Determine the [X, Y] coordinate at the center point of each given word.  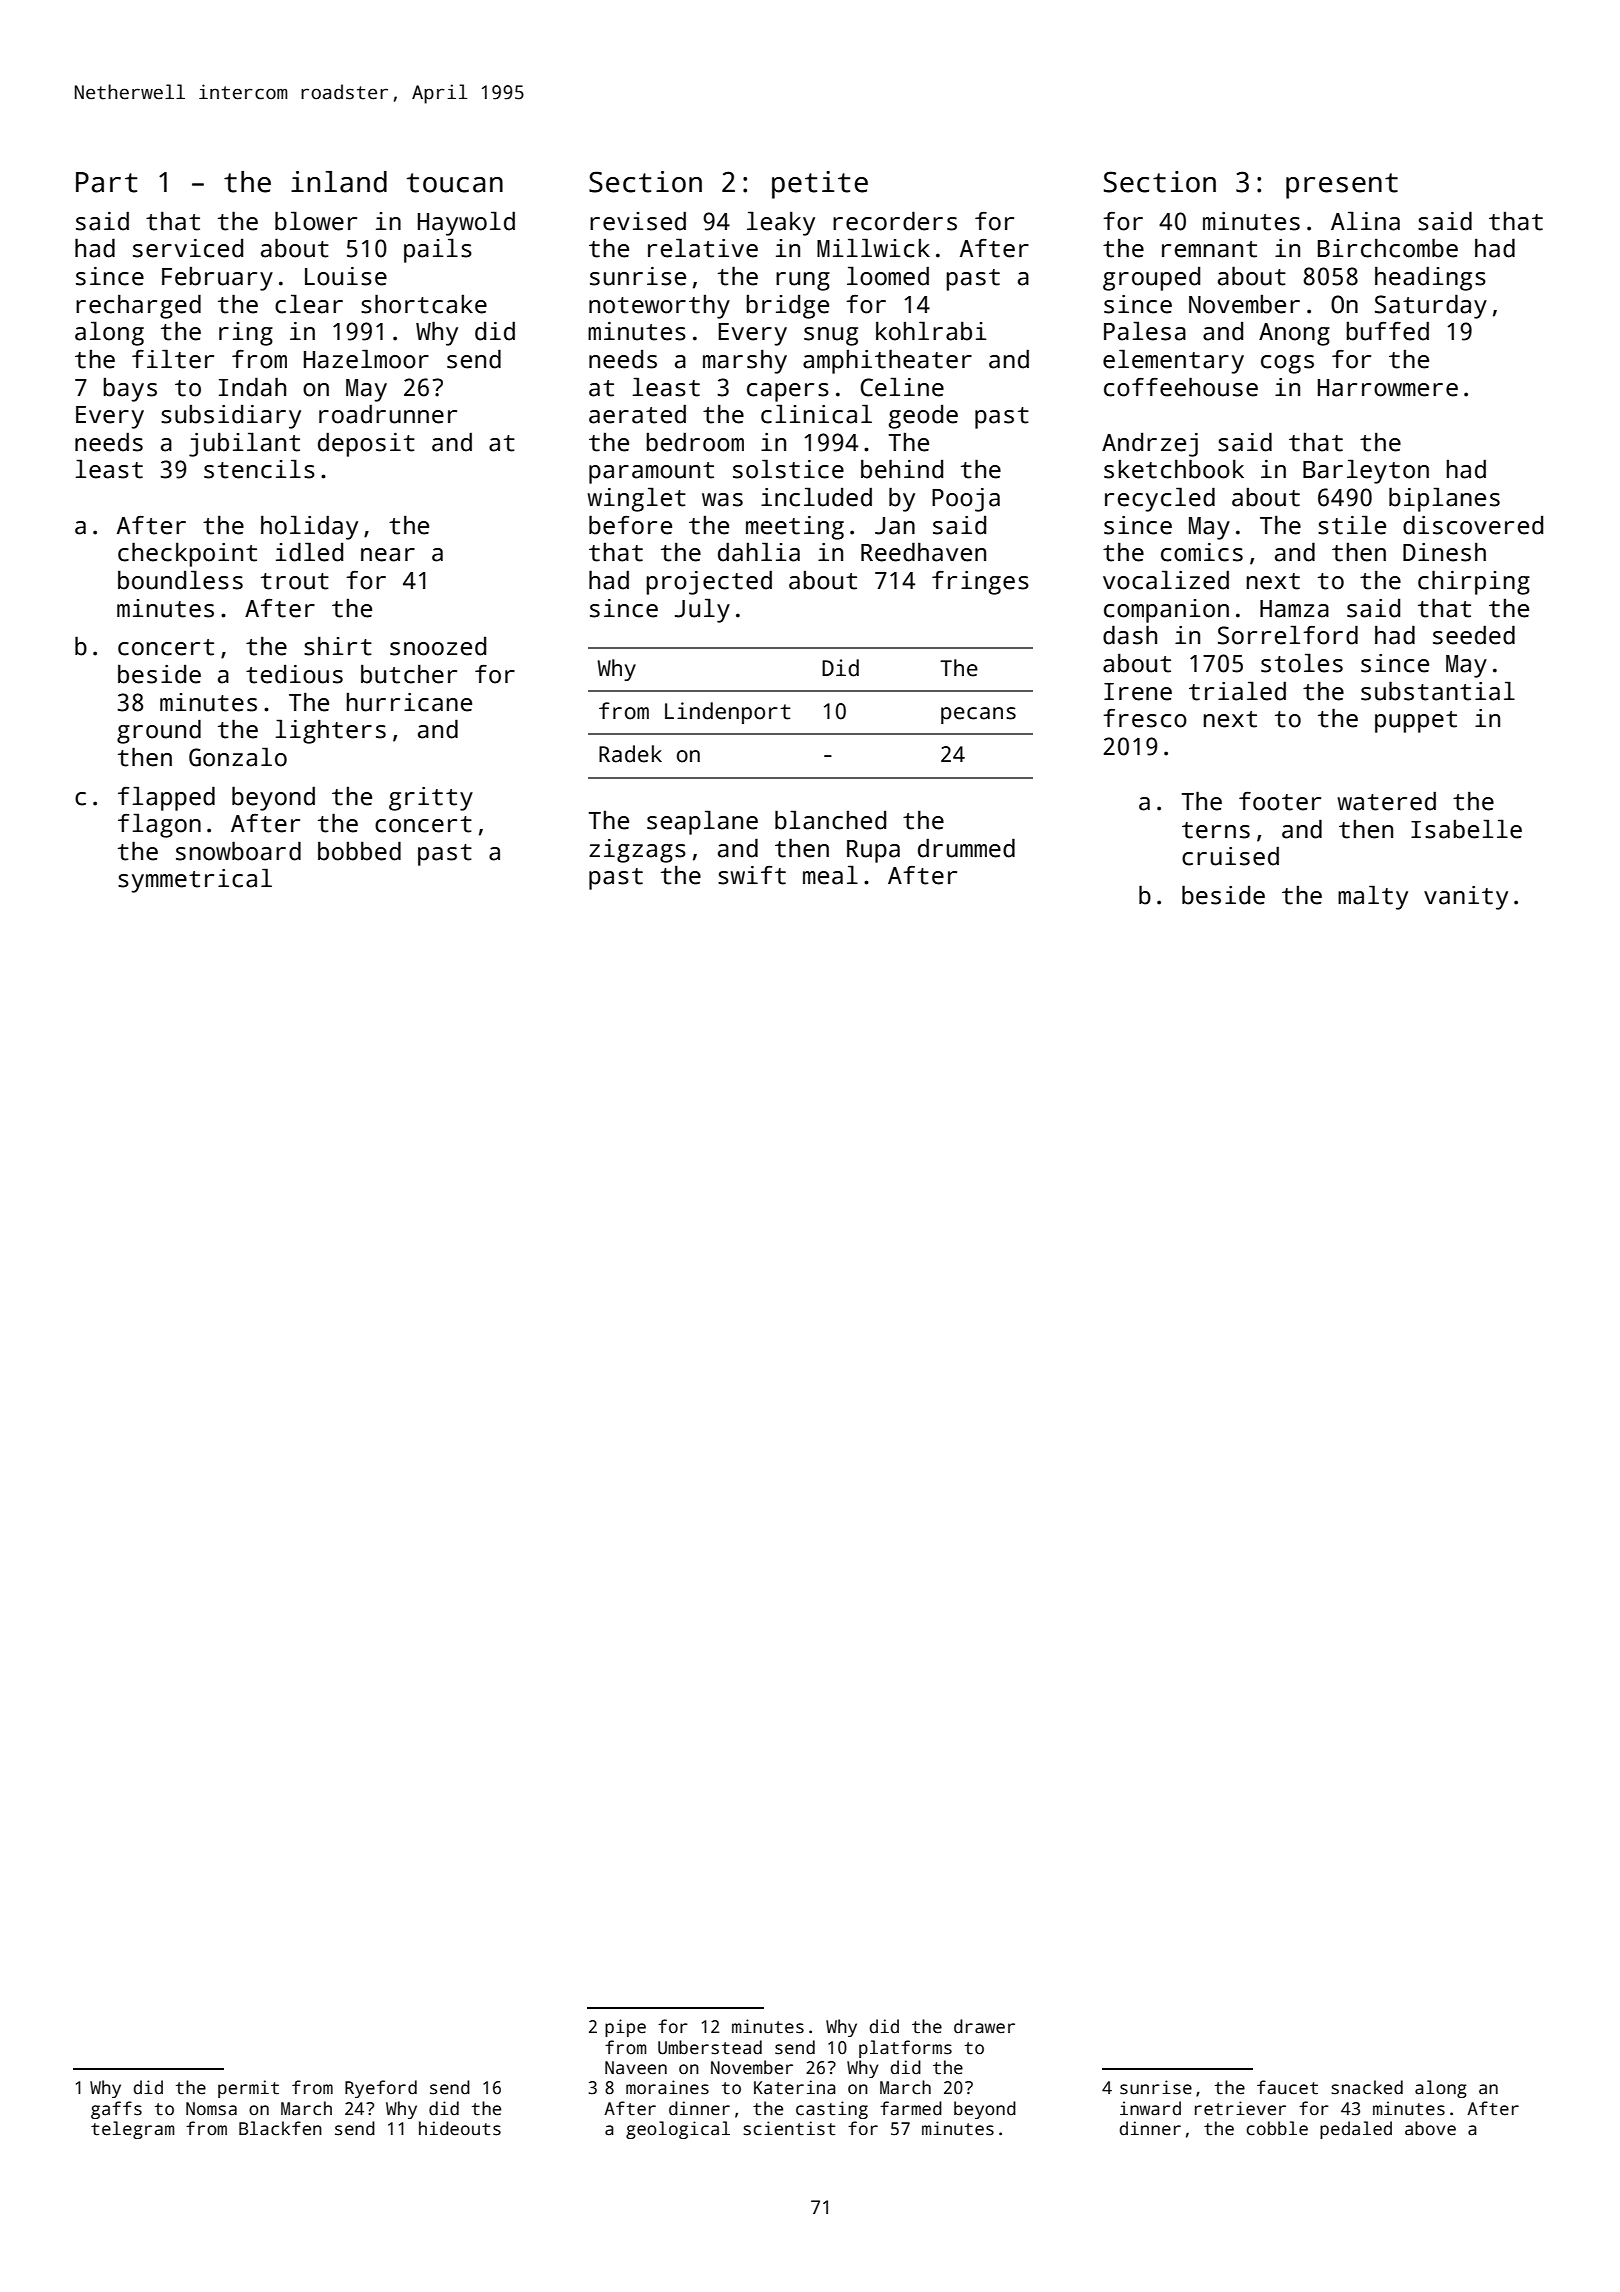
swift [752, 875]
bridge [787, 307]
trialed [1237, 691]
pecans [978, 715]
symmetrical [195, 880]
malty [1373, 897]
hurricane [409, 702]
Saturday [1431, 306]
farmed [911, 2108]
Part [107, 182]
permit [248, 2089]
